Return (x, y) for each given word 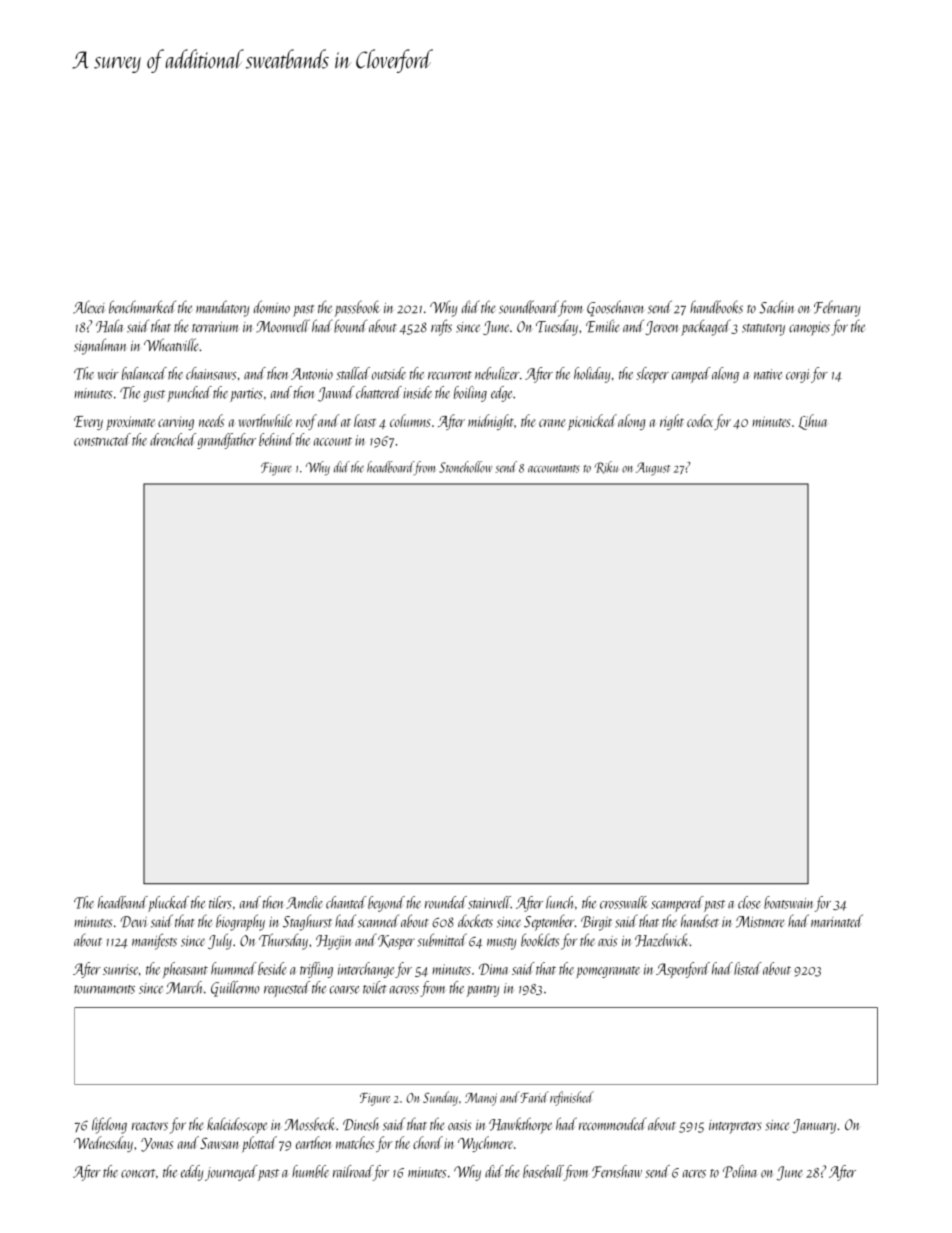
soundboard (528, 307)
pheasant (185, 970)
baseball (543, 1171)
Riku (607, 467)
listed (748, 968)
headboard (390, 467)
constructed (102, 439)
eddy (192, 1173)
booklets (540, 940)
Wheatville (172, 345)
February (837, 308)
